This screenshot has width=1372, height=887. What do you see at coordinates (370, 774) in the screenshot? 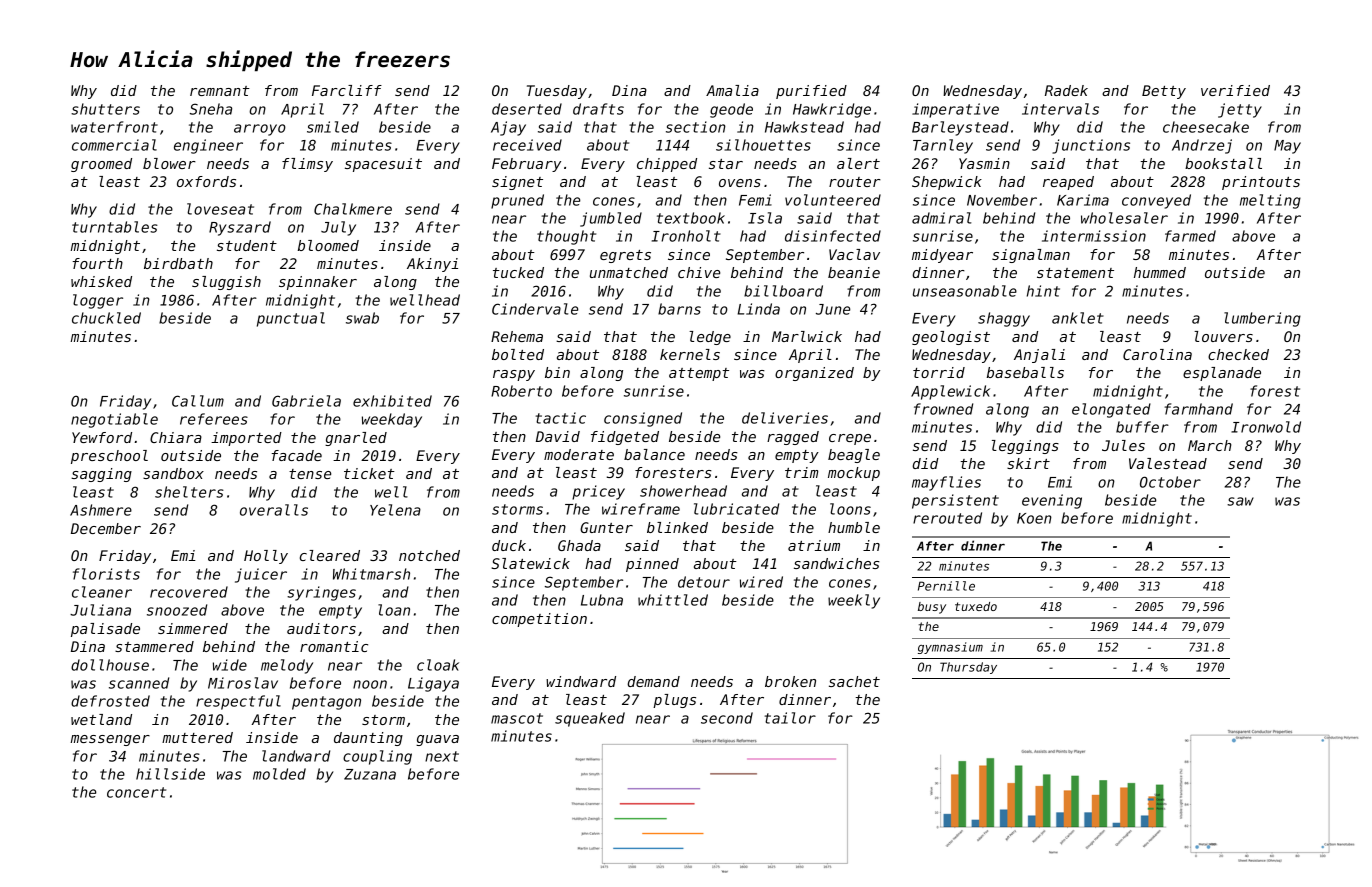
I see `Zuzana` at bounding box center [370, 774].
